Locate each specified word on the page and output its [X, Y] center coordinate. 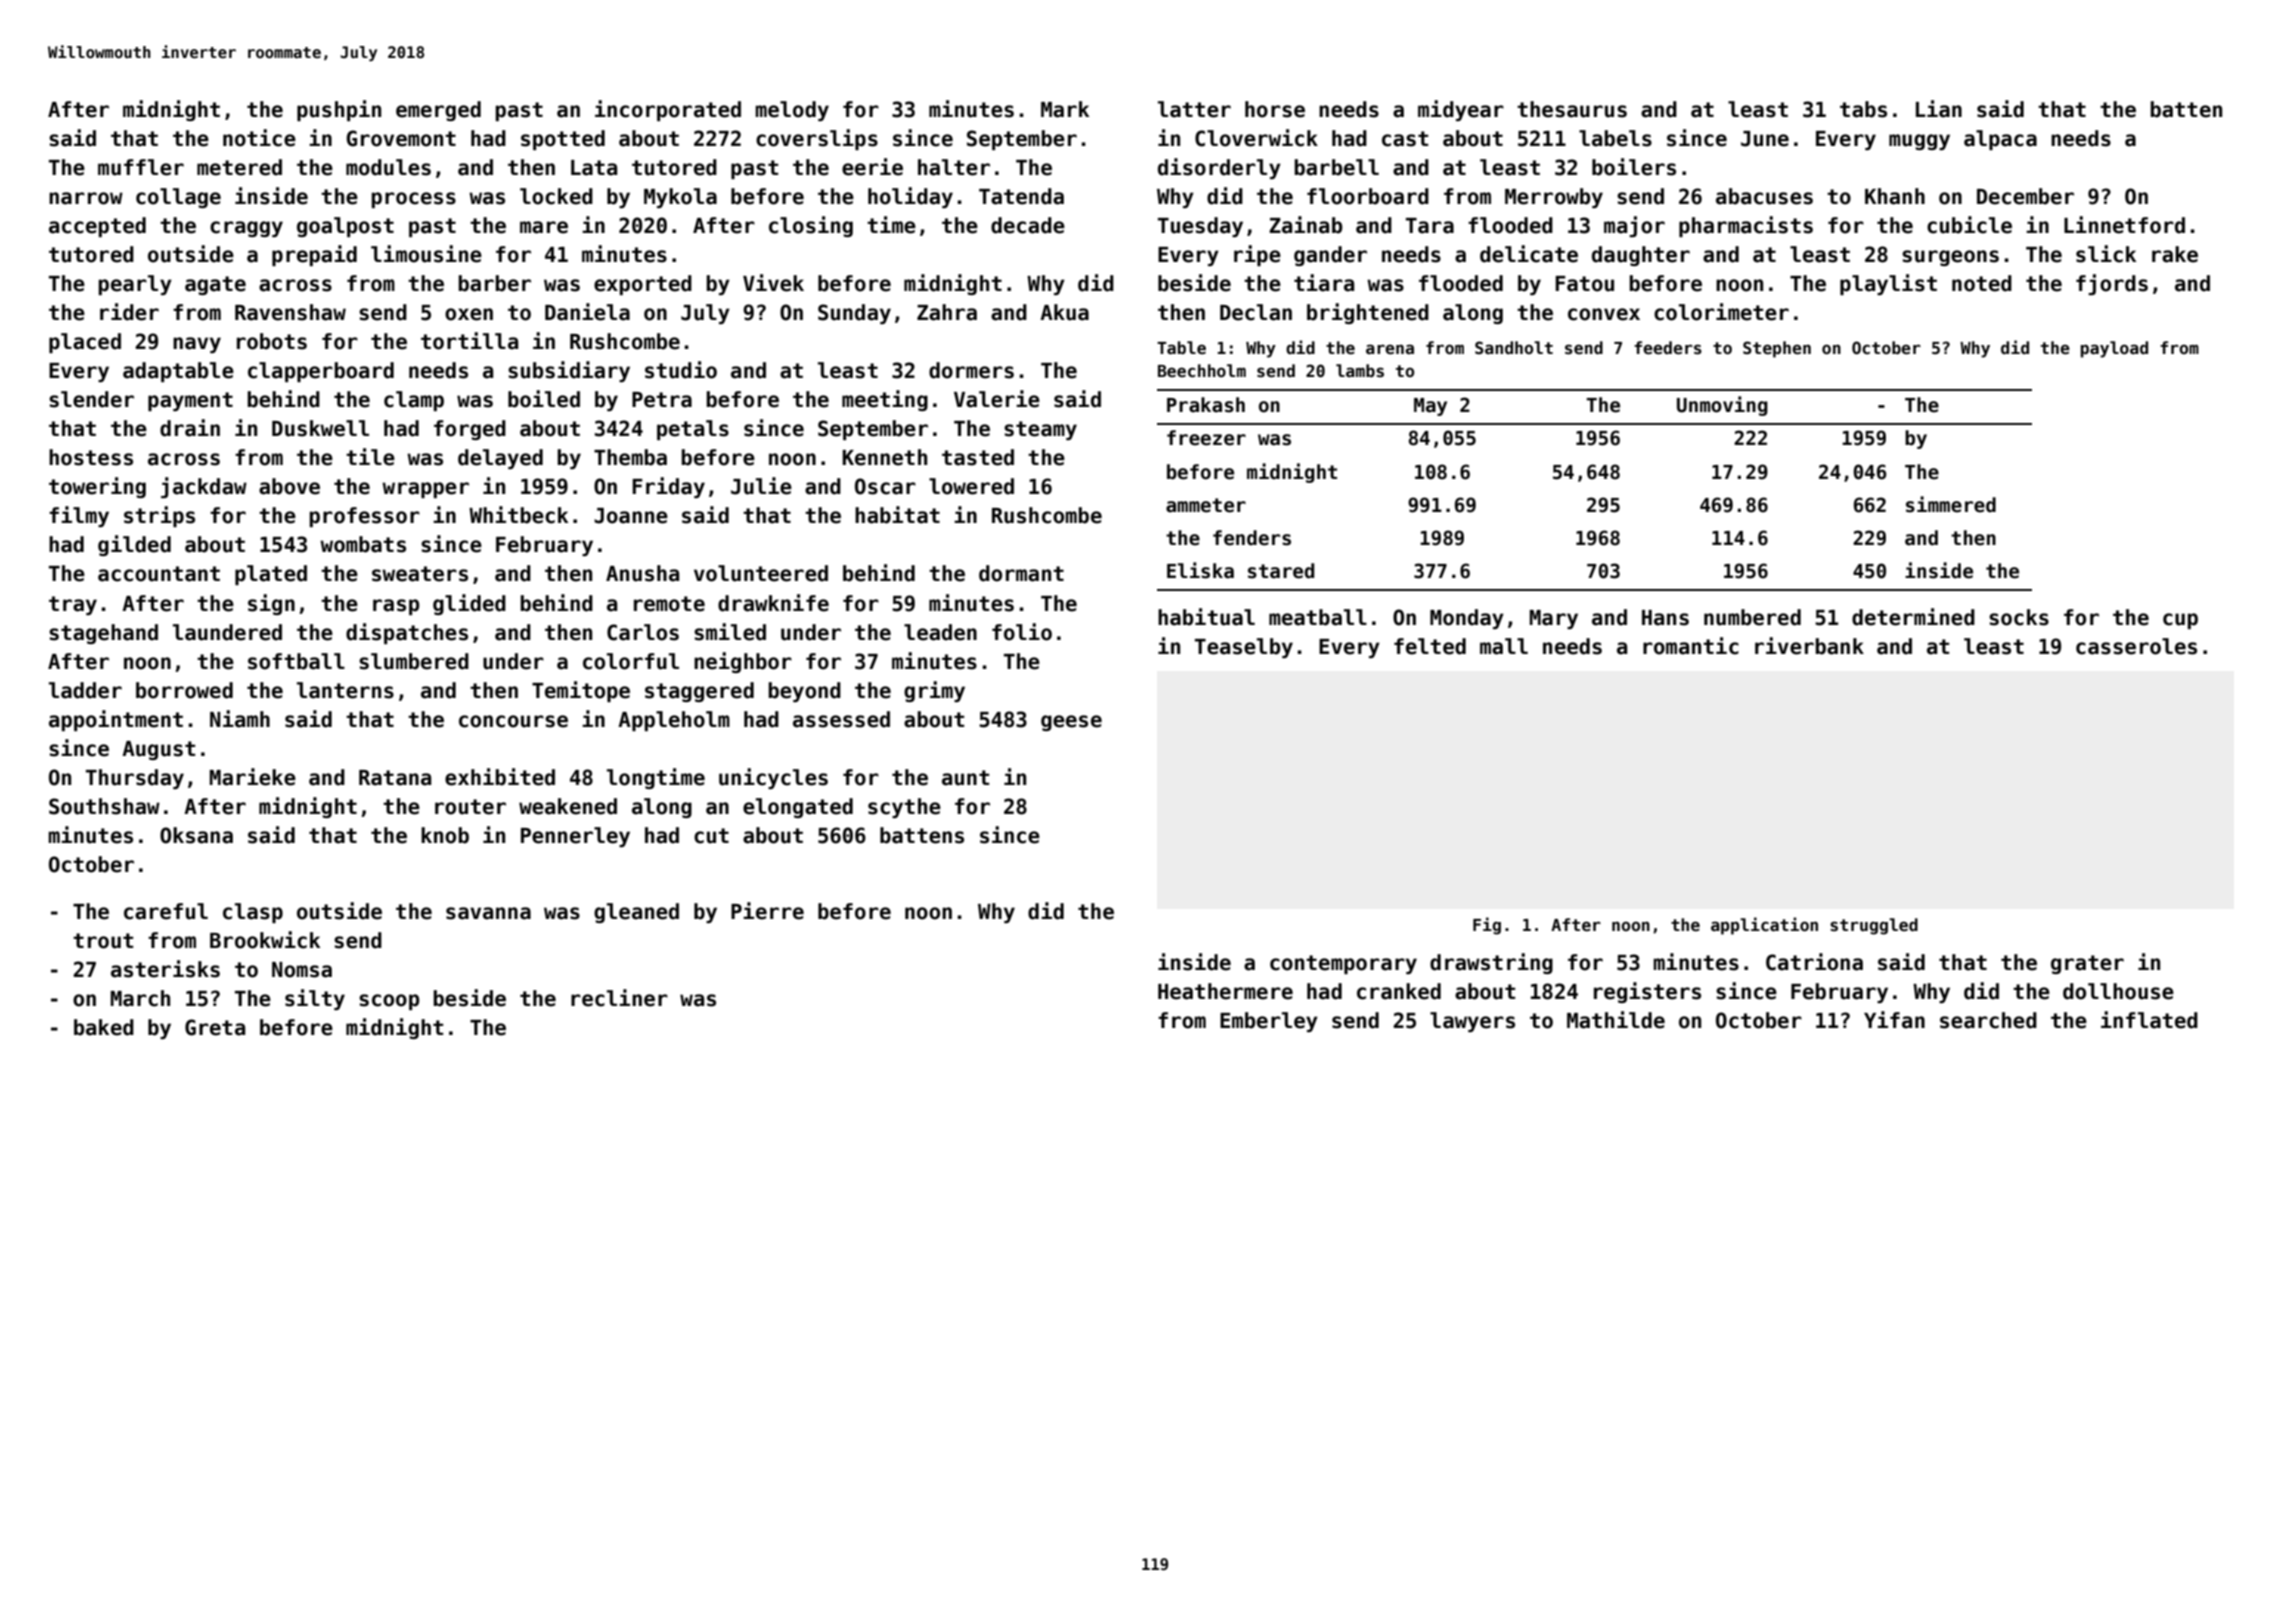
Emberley [1269, 1022]
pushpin [339, 110]
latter [1194, 109]
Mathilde [1616, 1020]
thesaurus [1572, 109]
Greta [215, 1027]
